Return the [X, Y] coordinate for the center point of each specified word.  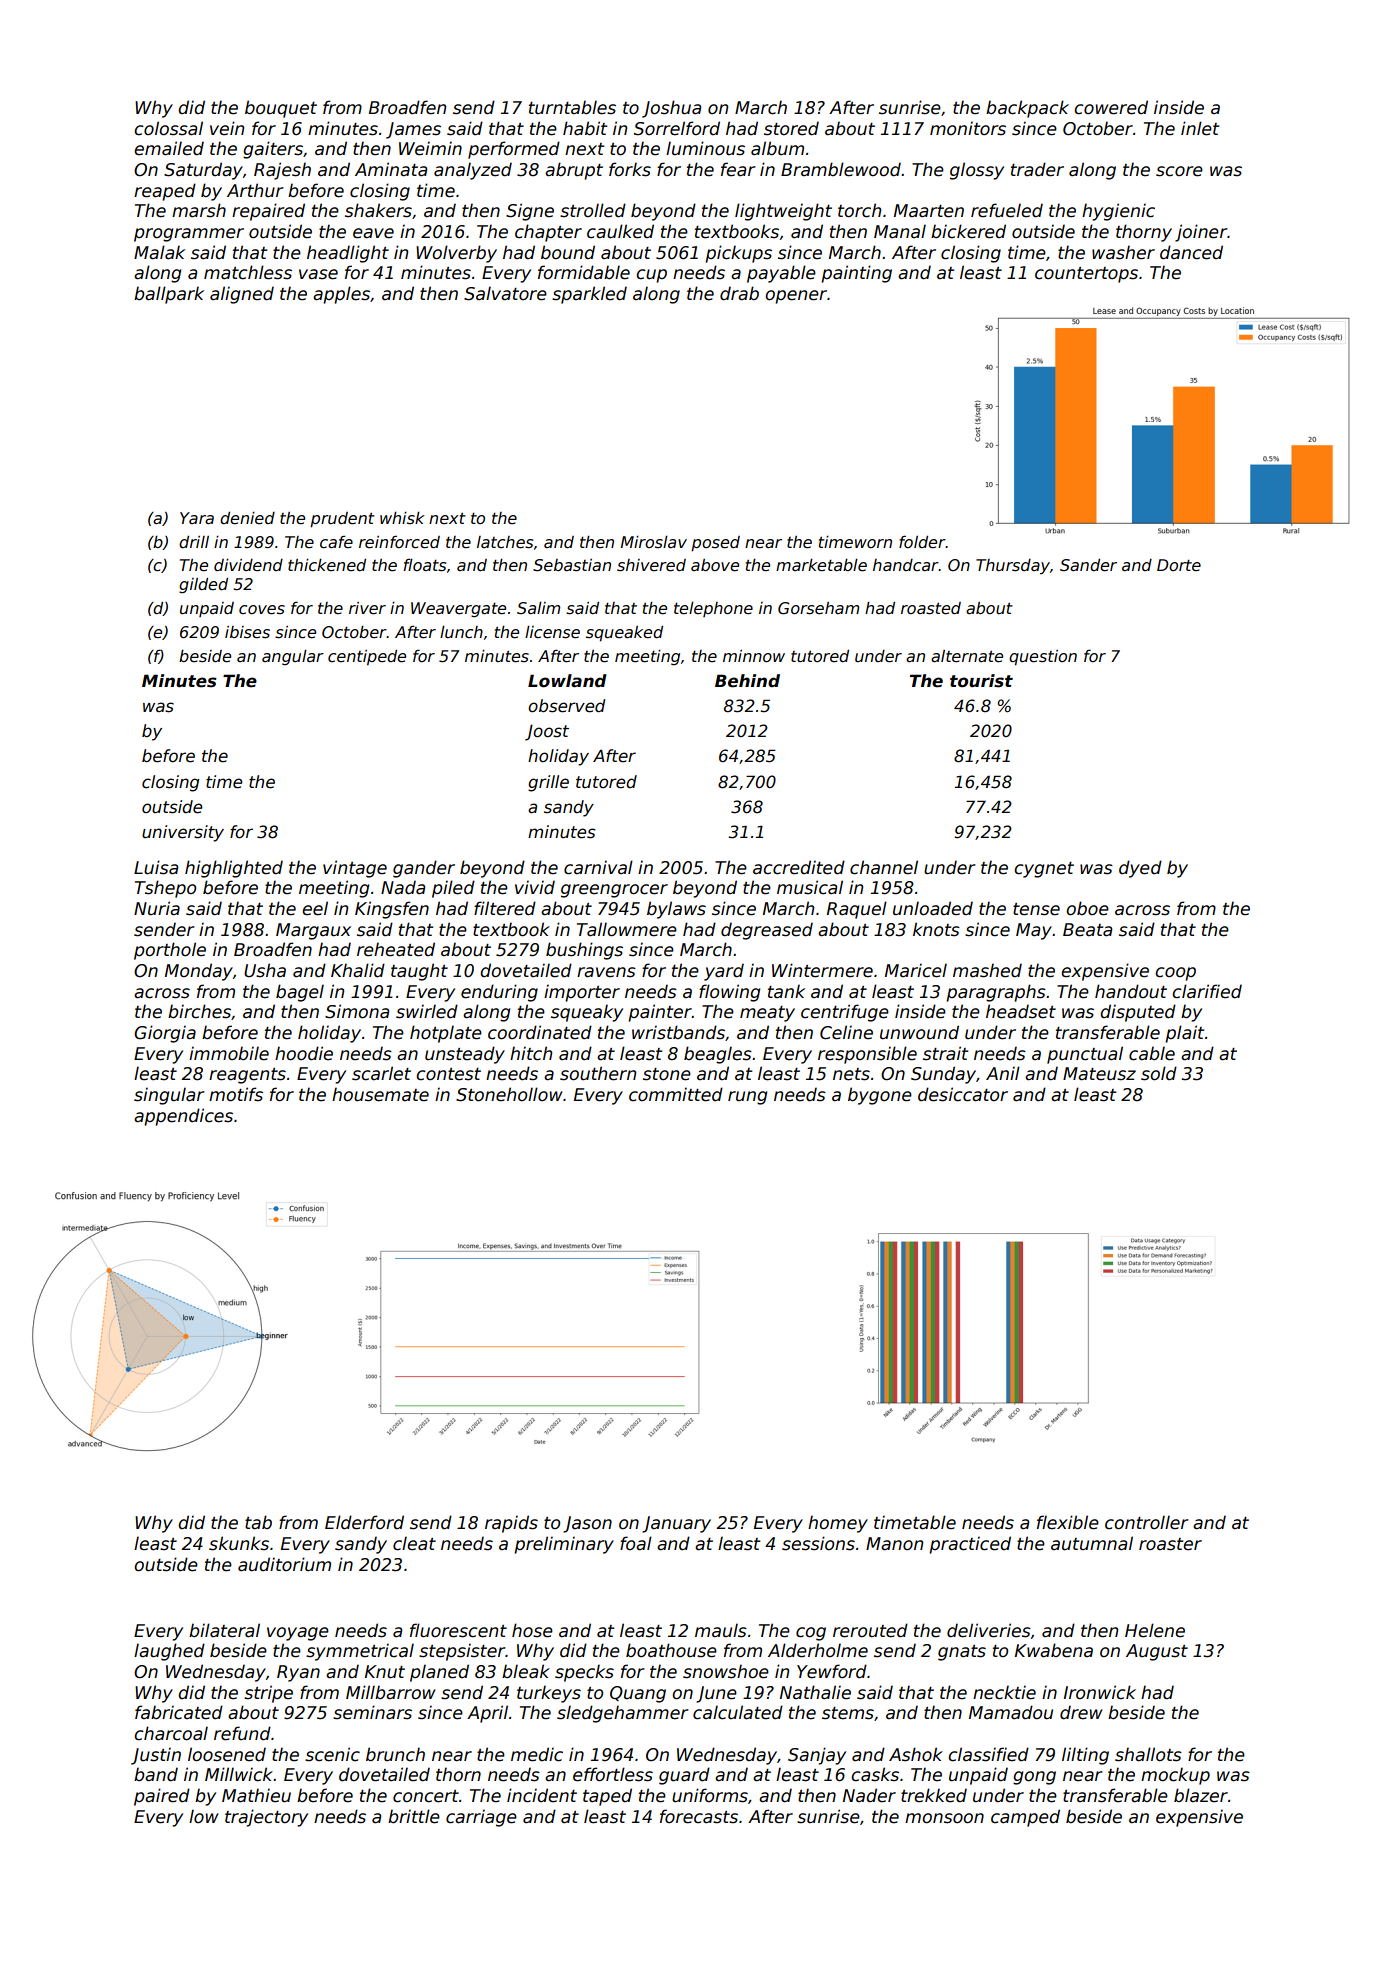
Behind [747, 681]
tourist [981, 681]
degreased [767, 931]
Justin [156, 1756]
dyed [1140, 869]
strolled [593, 210]
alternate [967, 656]
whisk [402, 518]
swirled [427, 1011]
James [413, 130]
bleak [526, 1671]
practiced [970, 1545]
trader [1037, 169]
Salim [538, 608]
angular [293, 658]
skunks [239, 1543]
